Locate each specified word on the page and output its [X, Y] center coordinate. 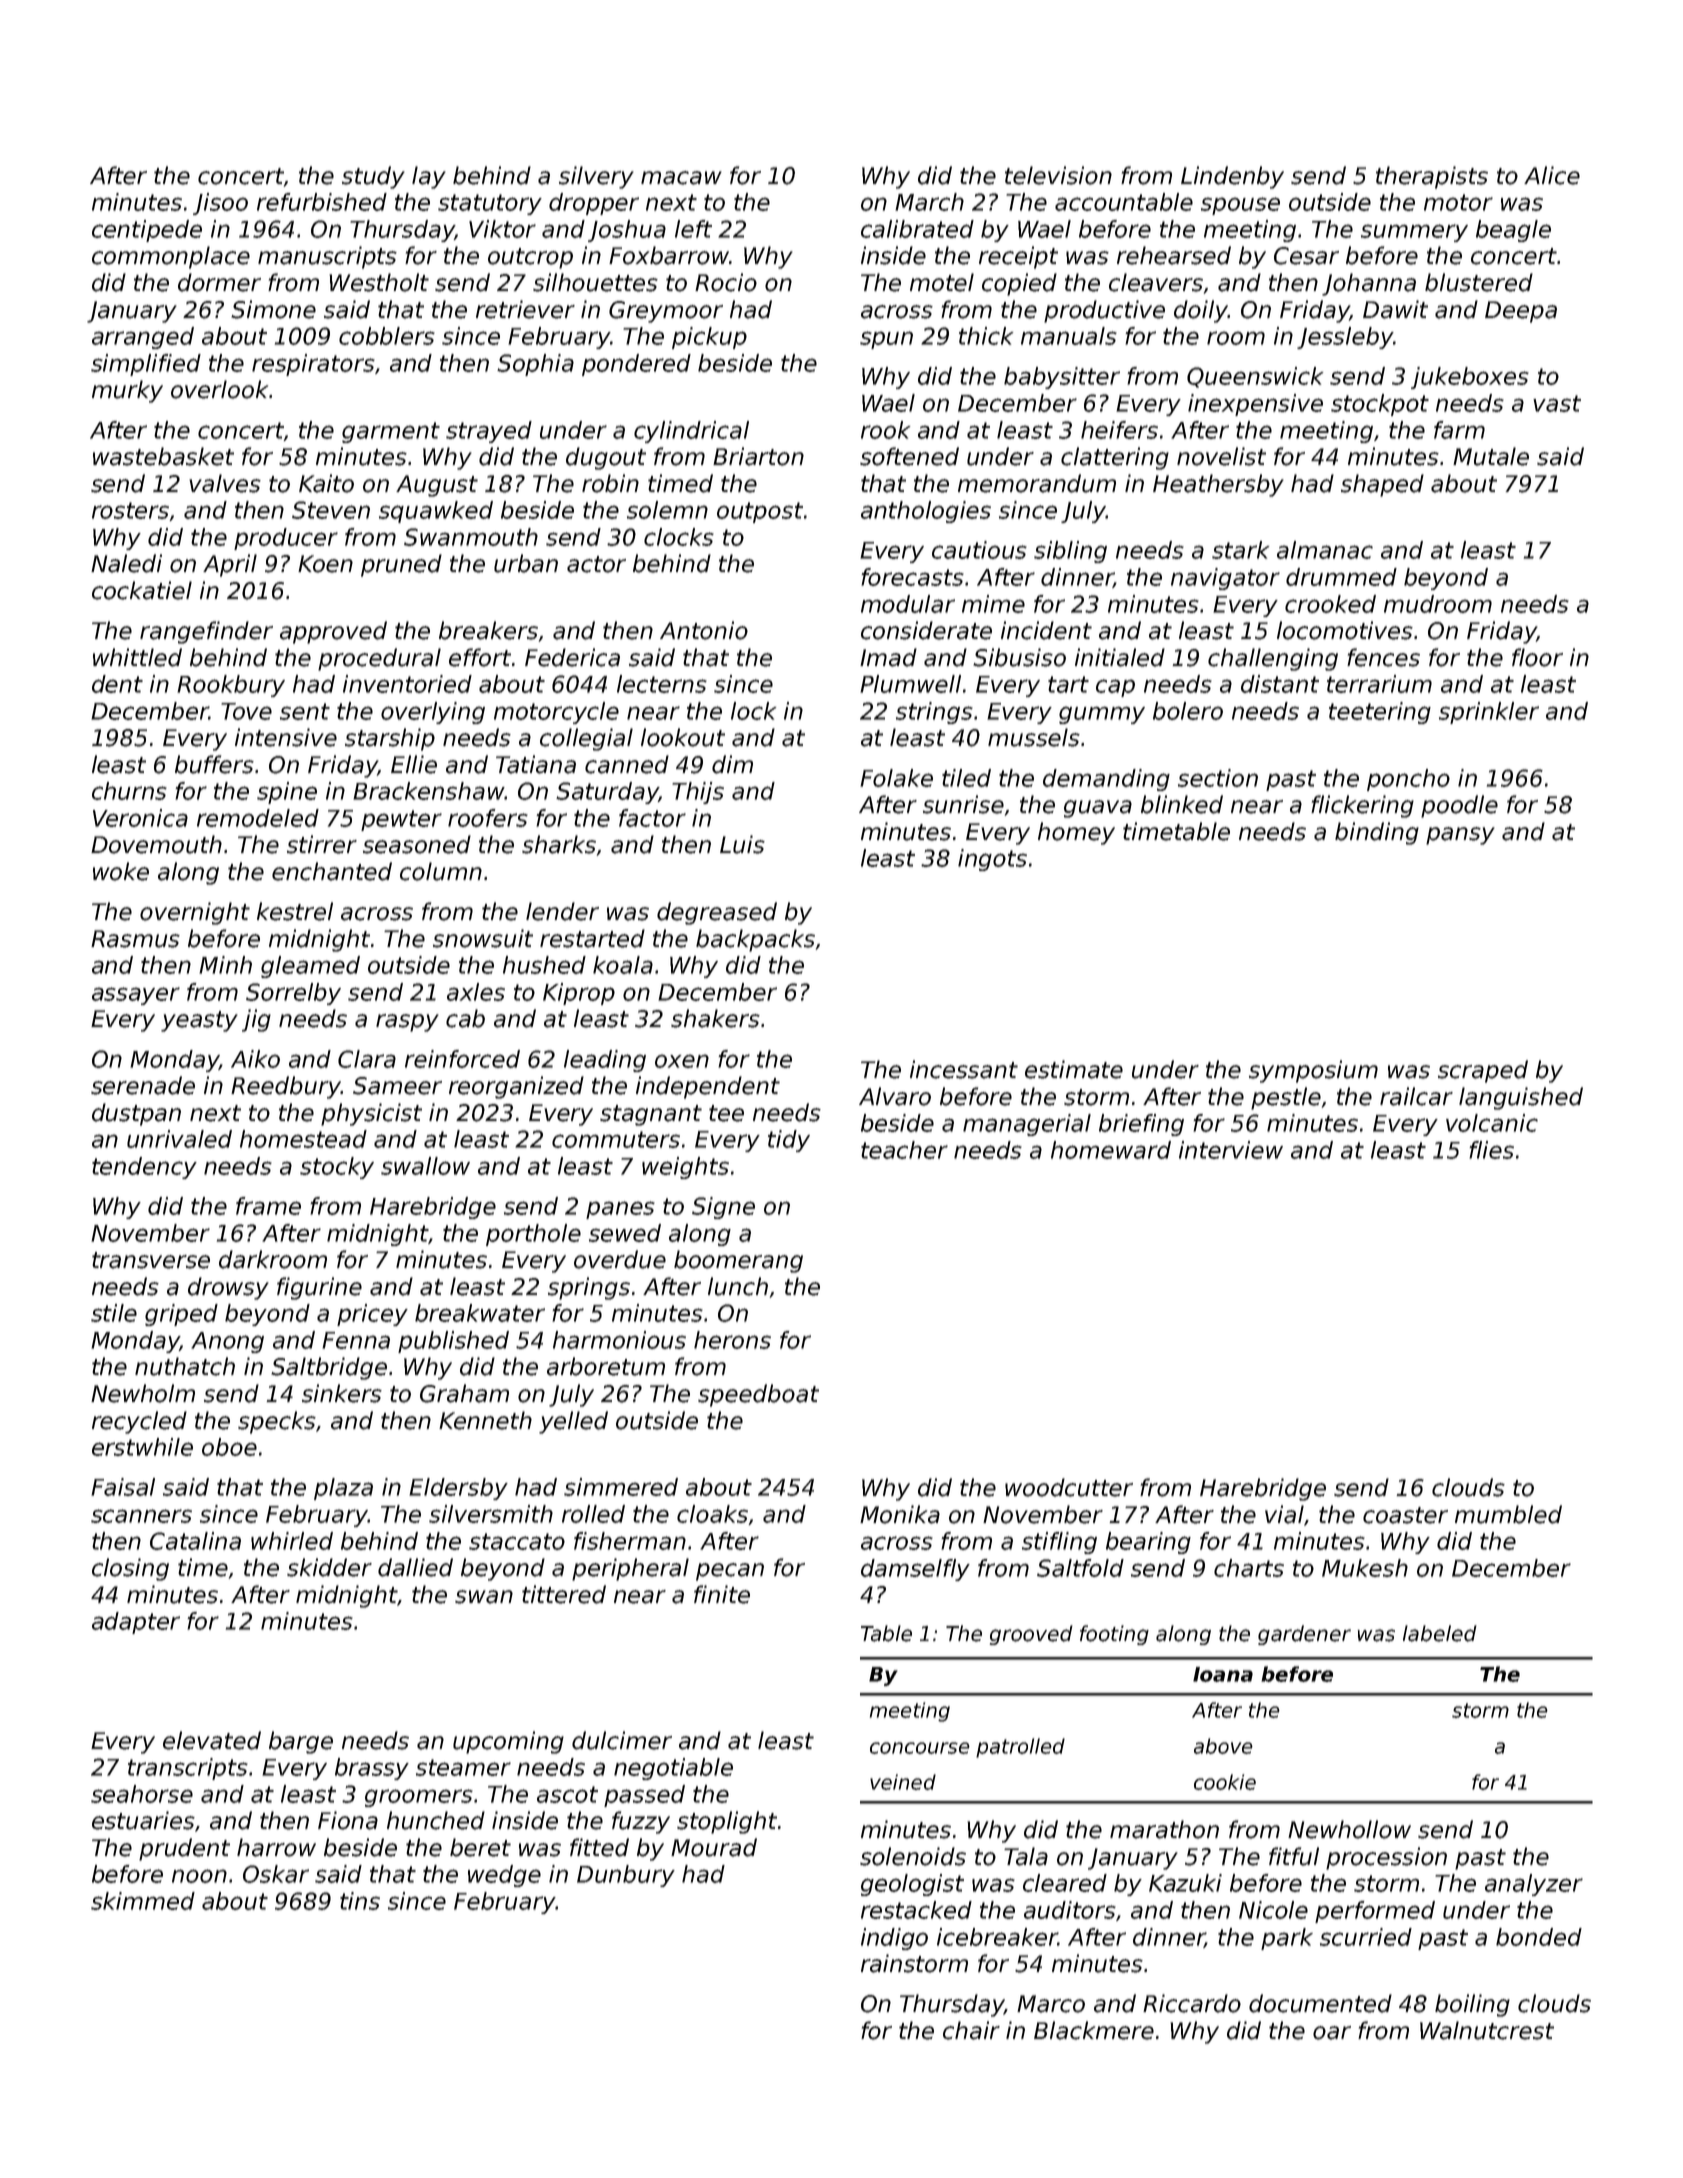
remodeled [258, 818]
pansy [1460, 836]
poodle [1459, 806]
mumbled [1508, 1514]
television [1058, 175]
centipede [147, 231]
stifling [1059, 1543]
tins [360, 1901]
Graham [464, 1393]
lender [562, 911]
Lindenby [1232, 177]
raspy [407, 1023]
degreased [717, 913]
